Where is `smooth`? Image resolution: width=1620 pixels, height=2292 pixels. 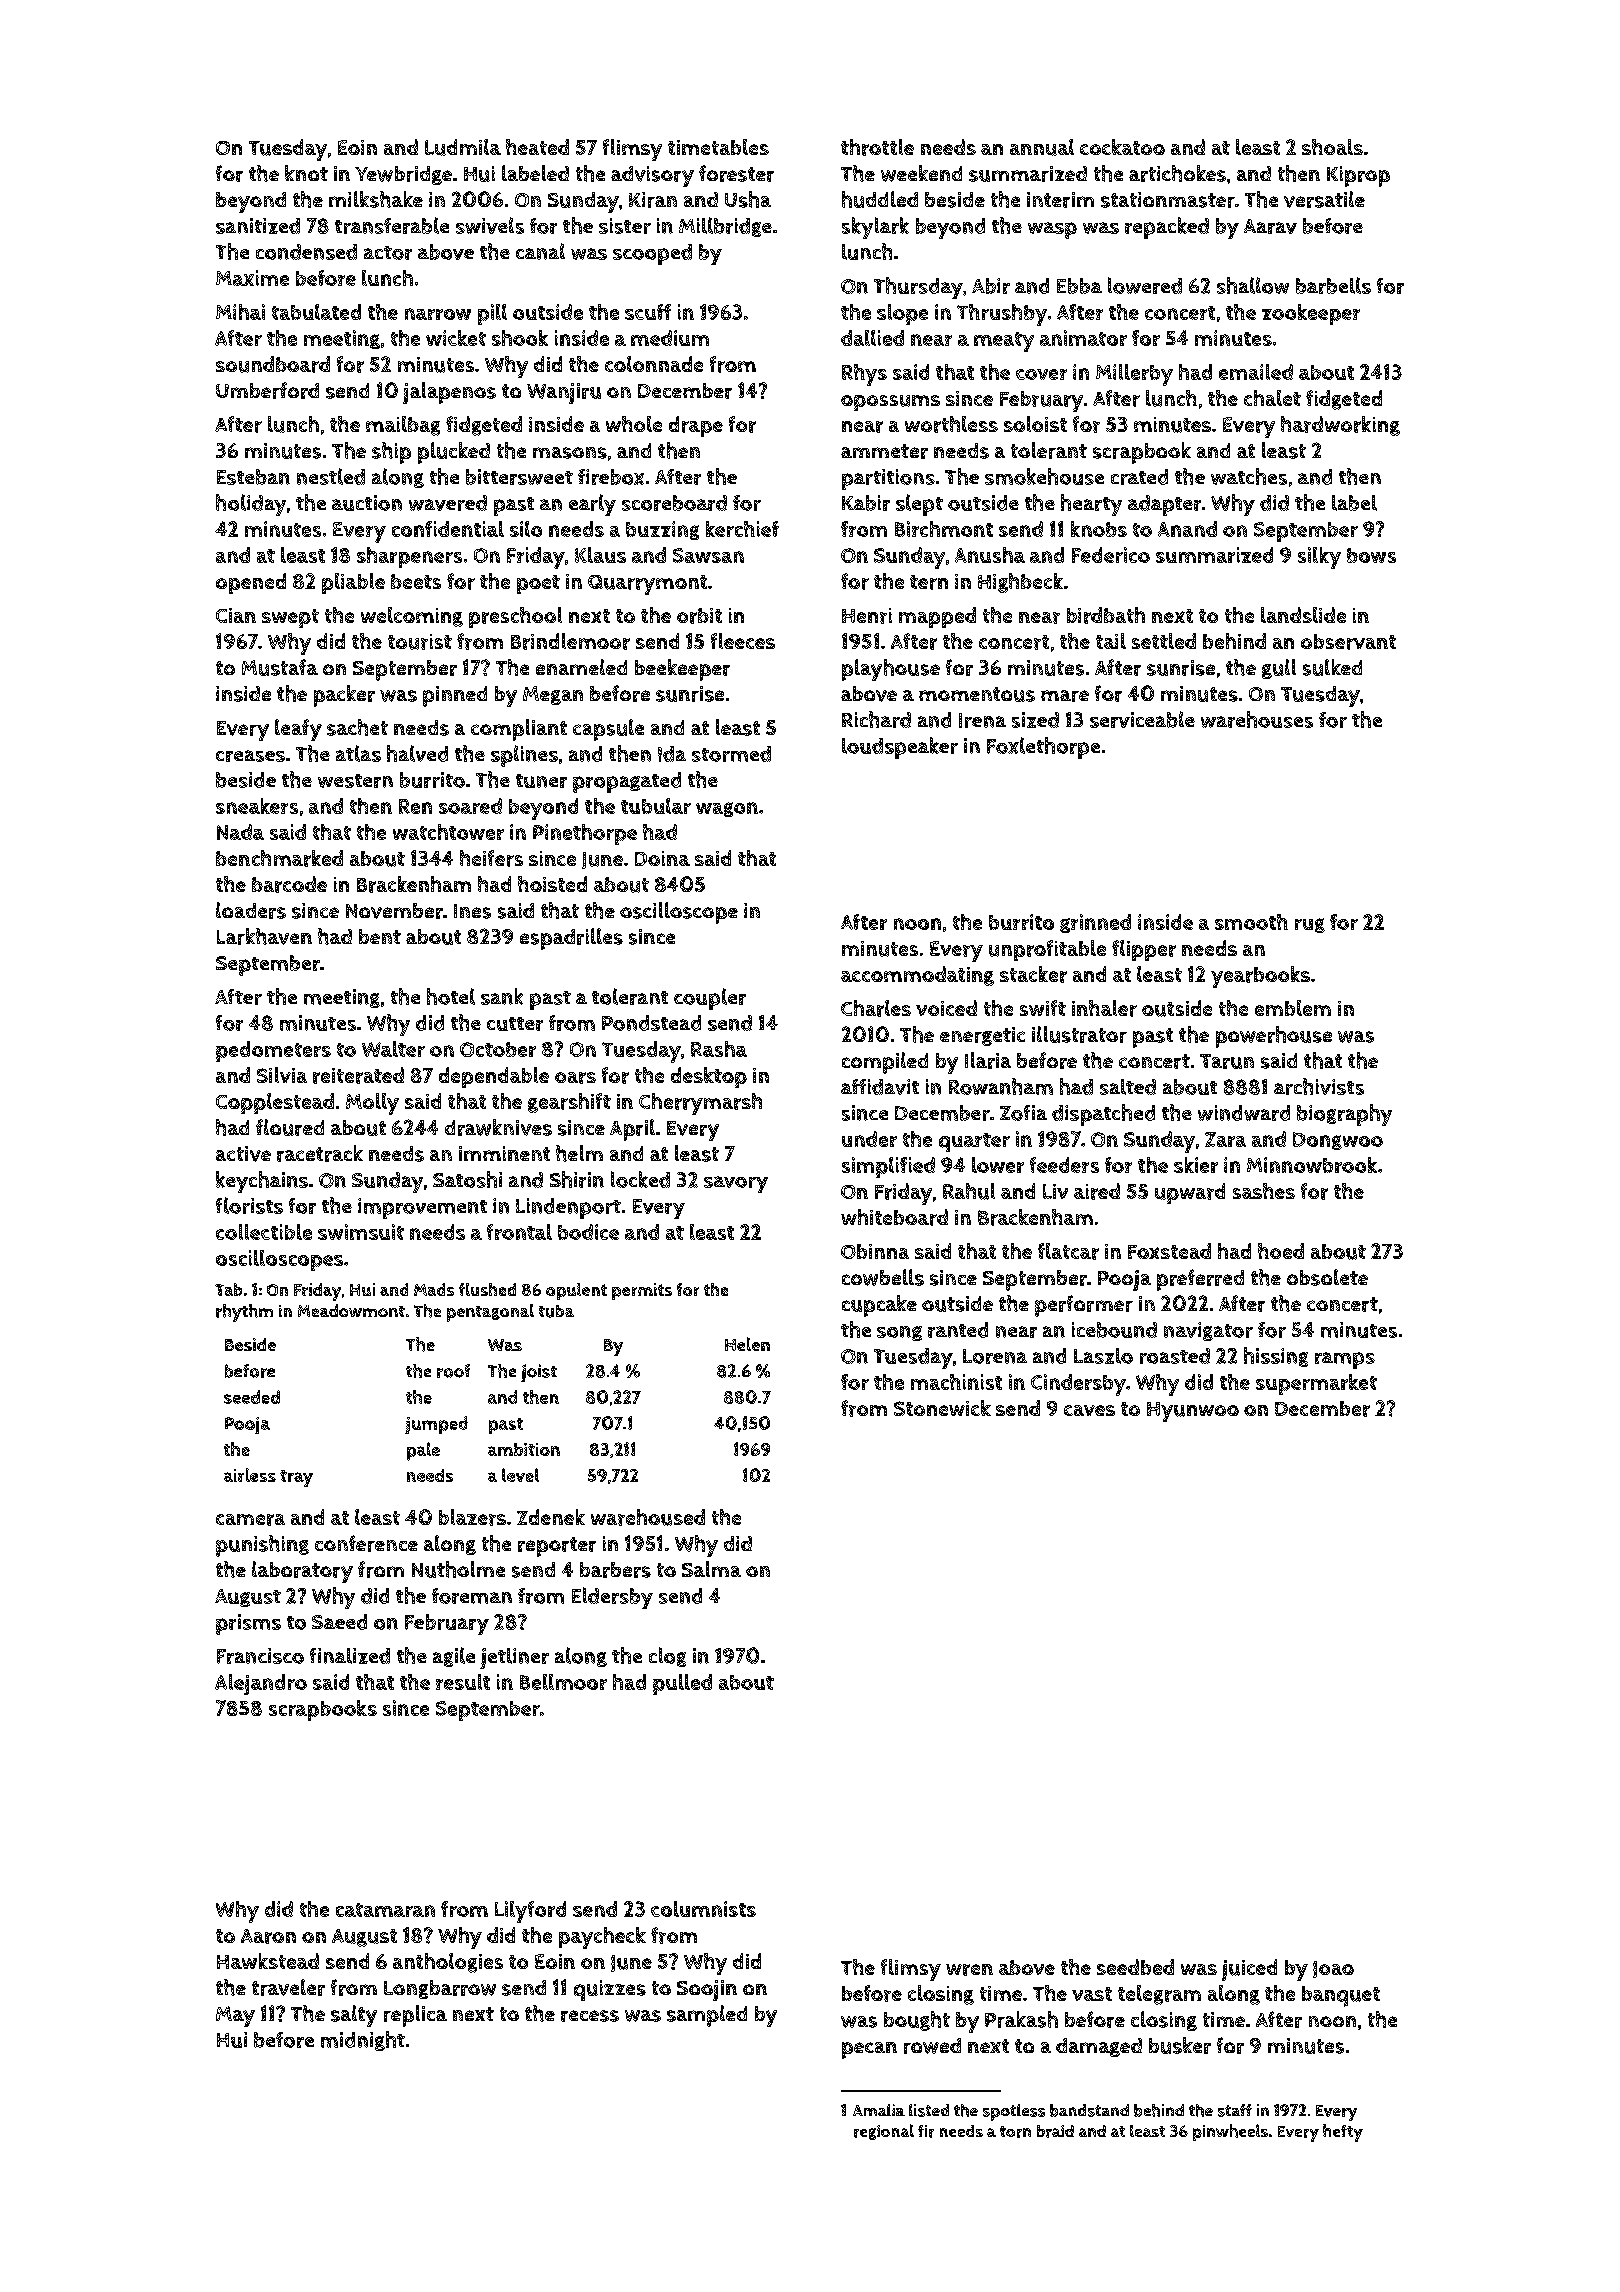 smooth is located at coordinates (1251, 922).
